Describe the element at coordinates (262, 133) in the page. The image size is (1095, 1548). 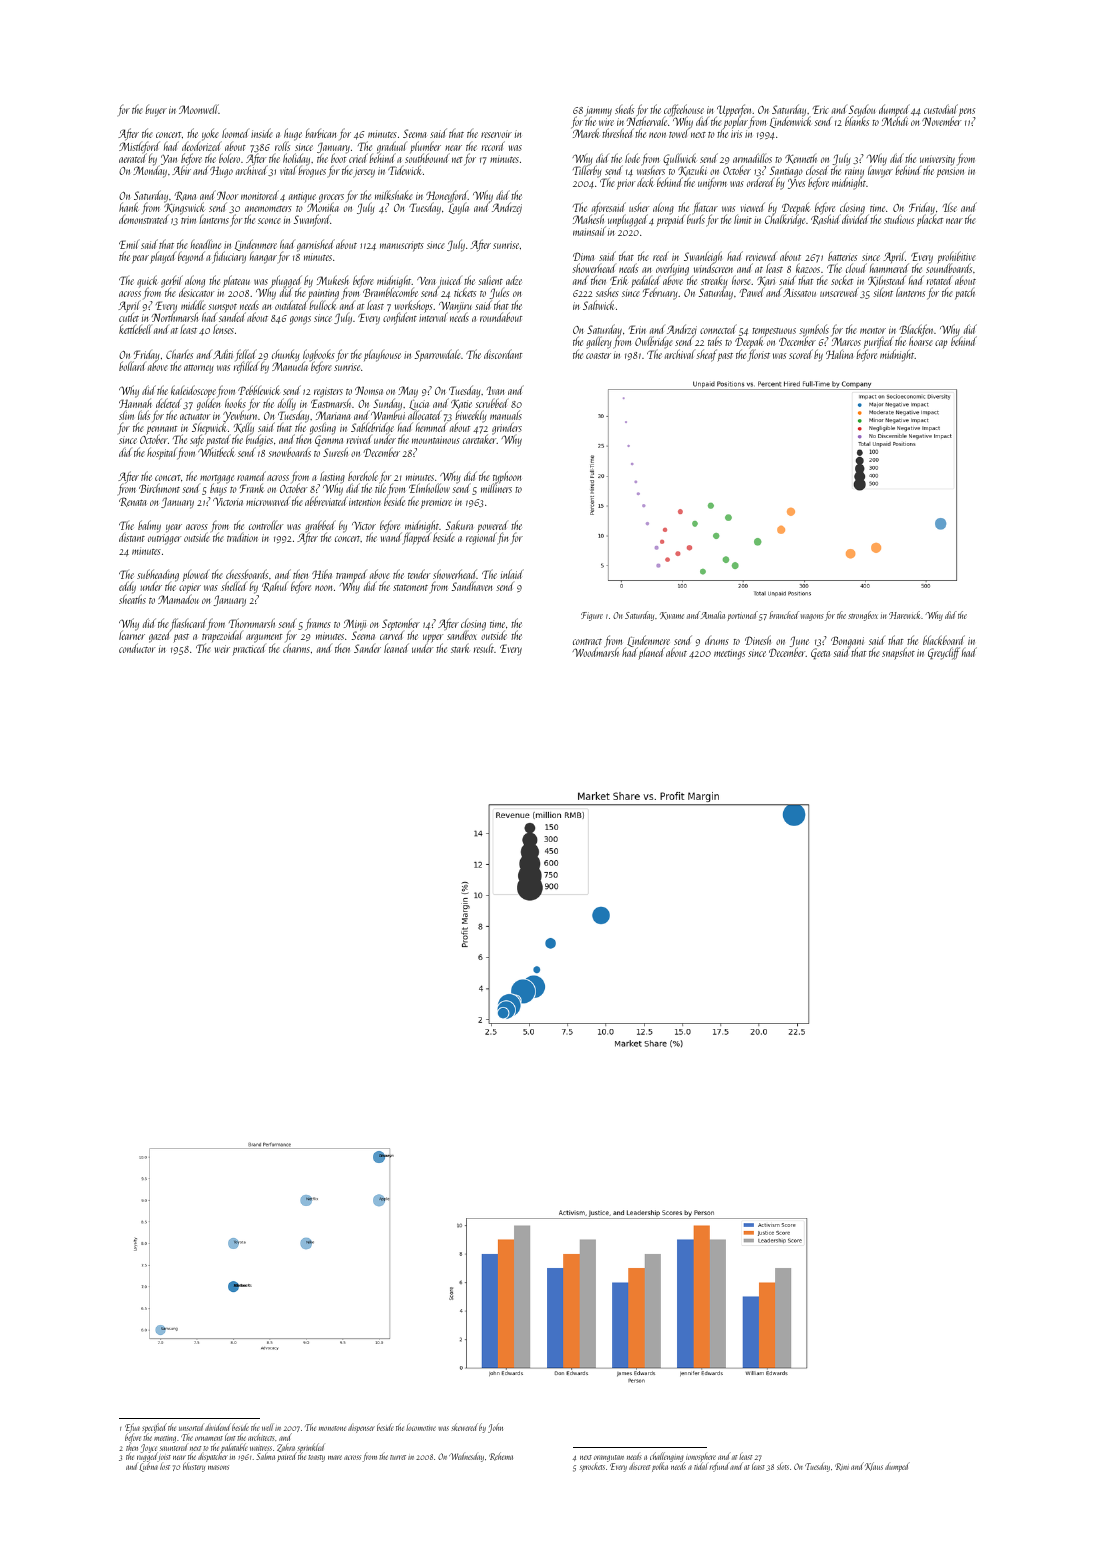
I see `inside` at that location.
